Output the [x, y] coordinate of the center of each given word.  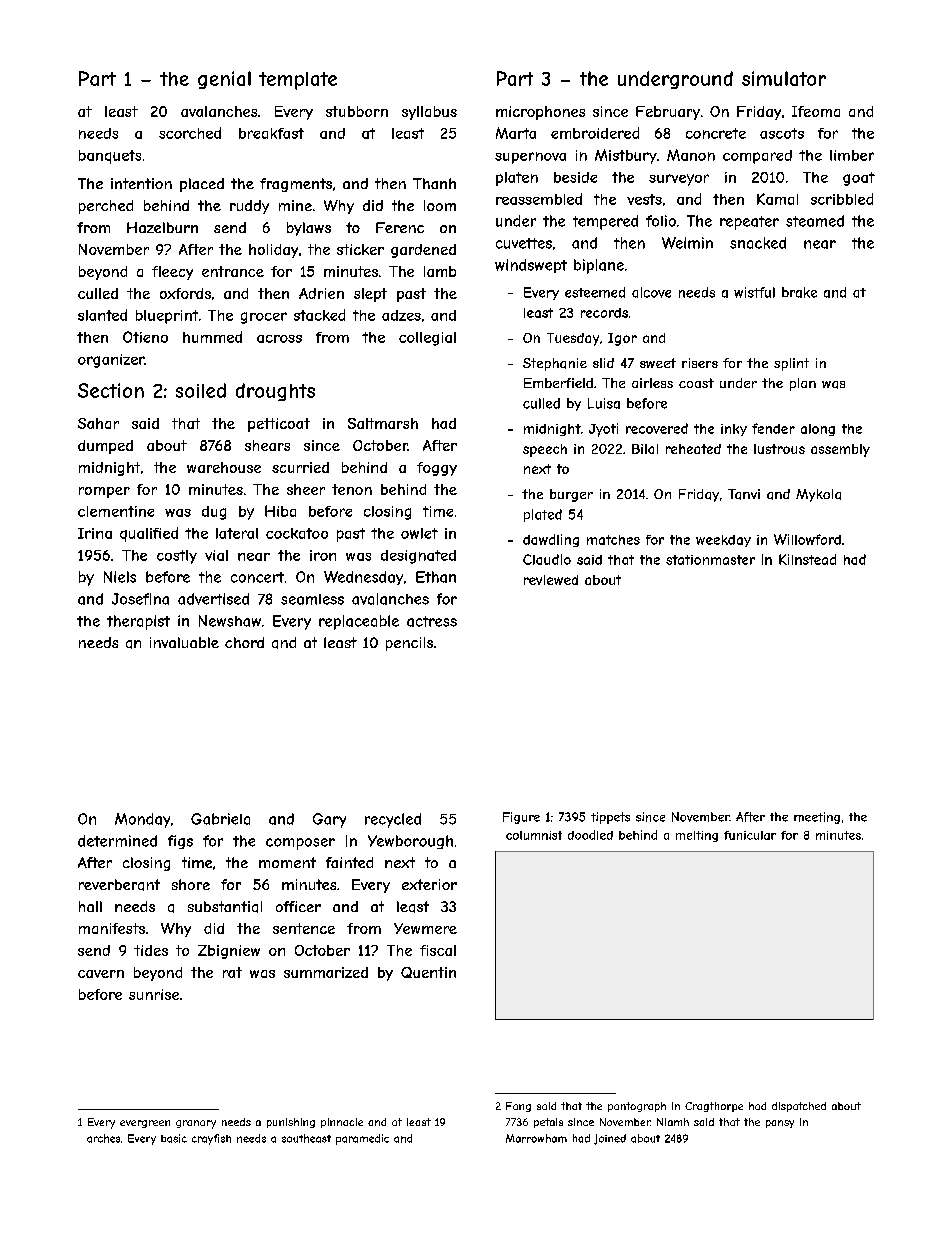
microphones [540, 113]
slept [370, 295]
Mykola [818, 495]
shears [267, 445]
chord [244, 642]
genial [224, 80]
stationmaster [710, 560]
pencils [409, 644]
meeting [817, 818]
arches [103, 1138]
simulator [784, 78]
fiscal [438, 950]
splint [791, 364]
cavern [101, 974]
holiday [273, 251]
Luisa [604, 403]
